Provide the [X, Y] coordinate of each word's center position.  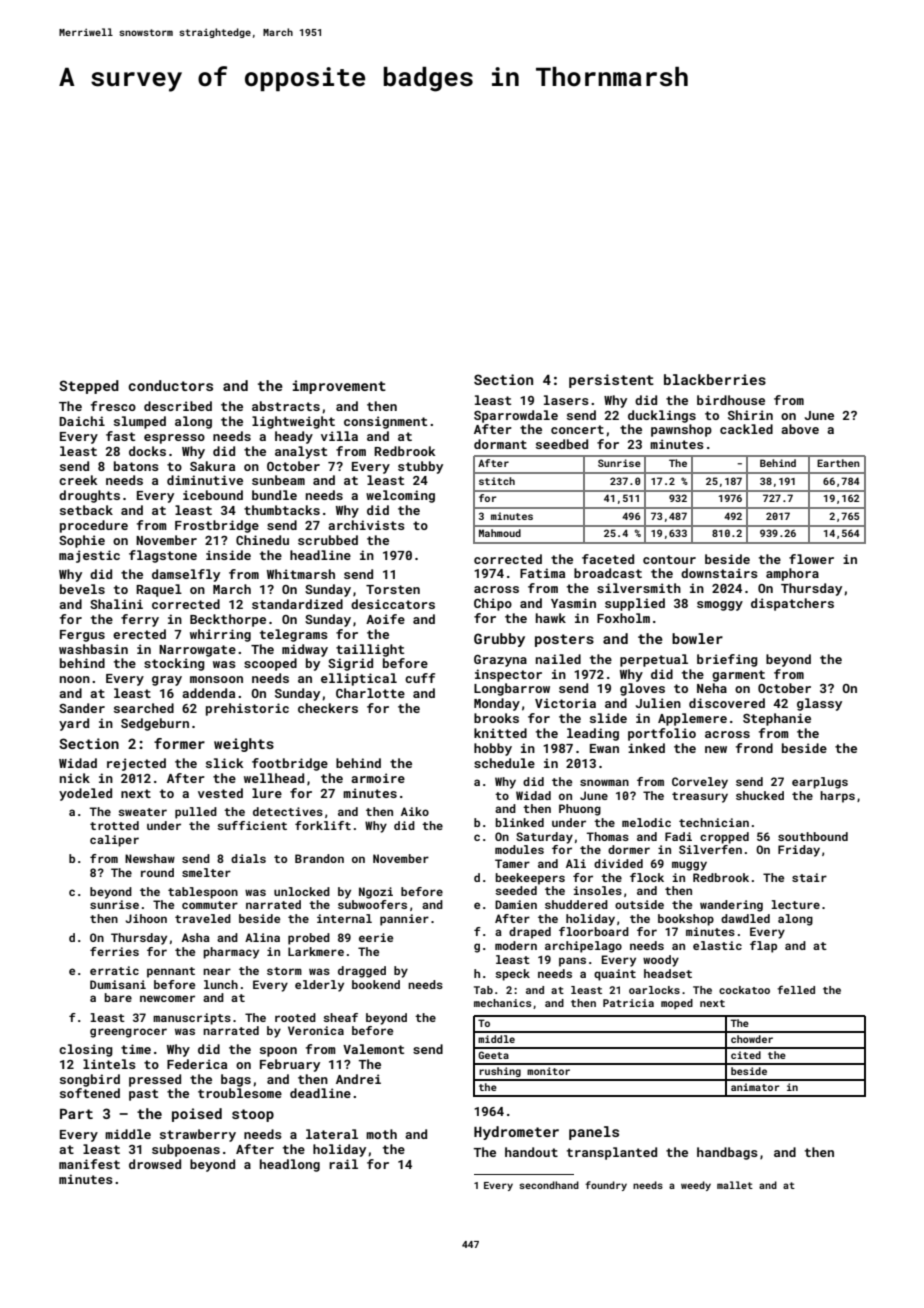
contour [669, 559]
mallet [735, 1185]
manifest [89, 1164]
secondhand [549, 1185]
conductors [170, 385]
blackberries [715, 379]
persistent [611, 381]
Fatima [542, 573]
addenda [208, 693]
